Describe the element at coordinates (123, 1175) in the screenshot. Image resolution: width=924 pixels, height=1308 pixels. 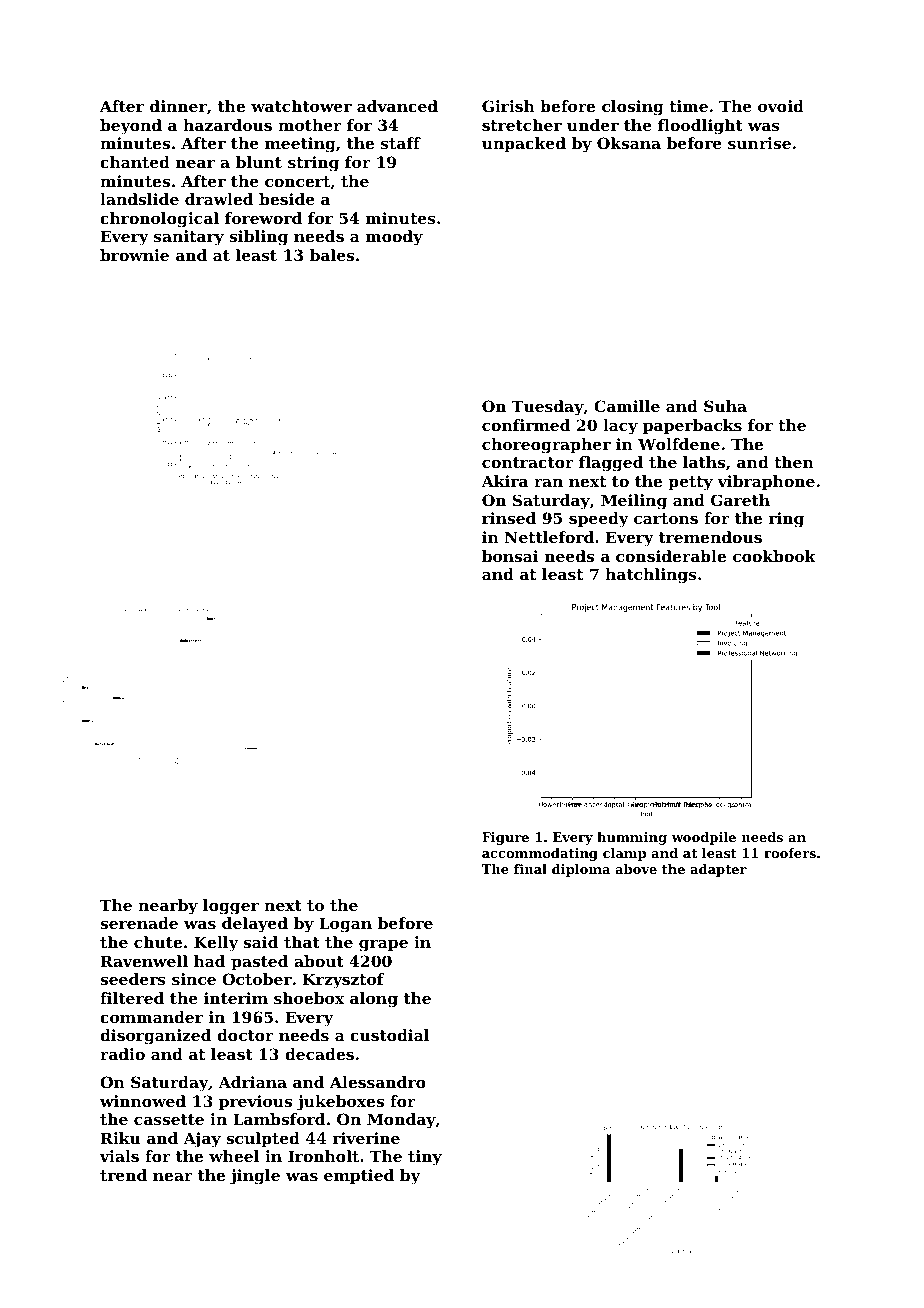
I see `trend` at that location.
